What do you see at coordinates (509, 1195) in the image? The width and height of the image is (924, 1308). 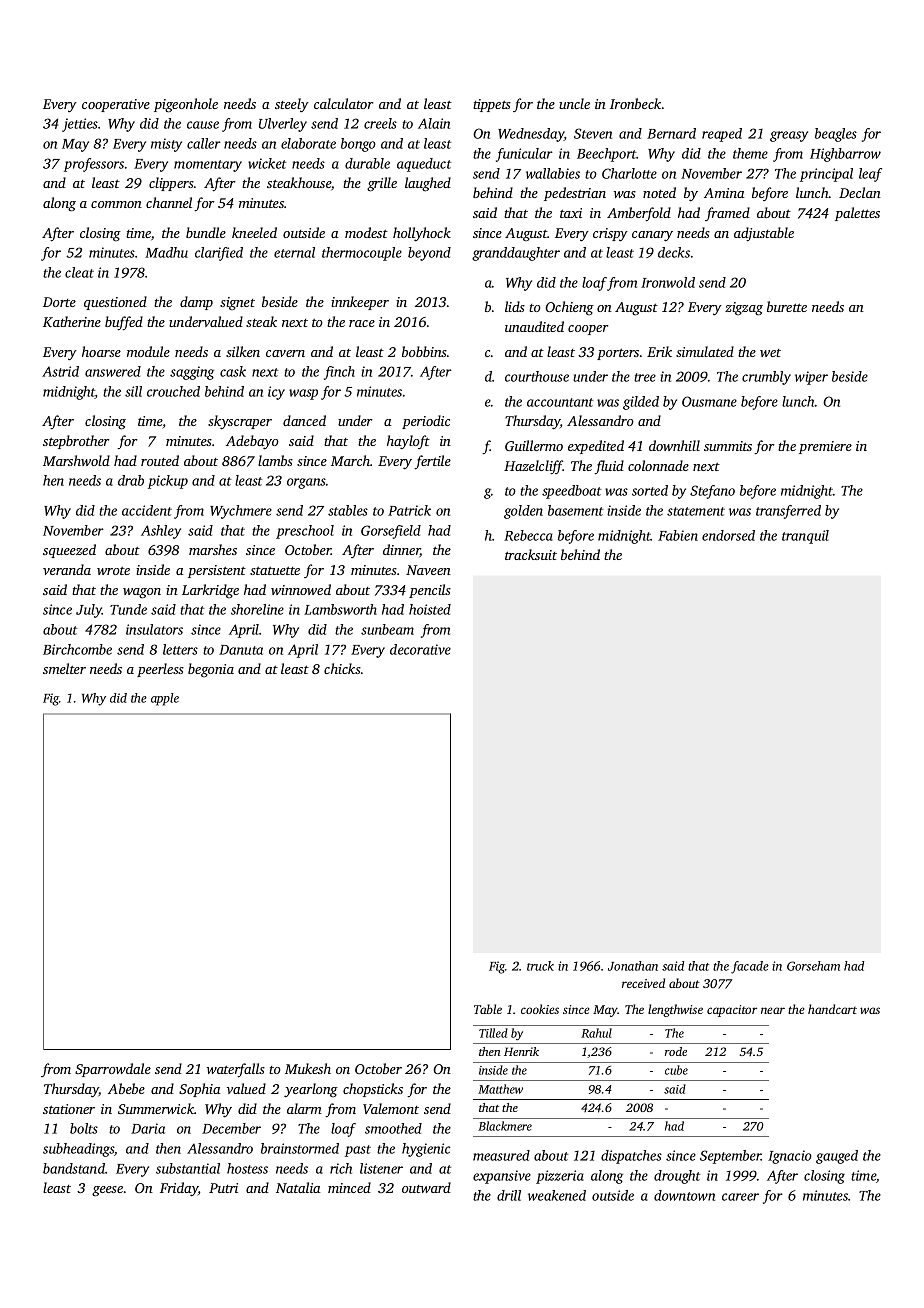 I see `drill` at bounding box center [509, 1195].
